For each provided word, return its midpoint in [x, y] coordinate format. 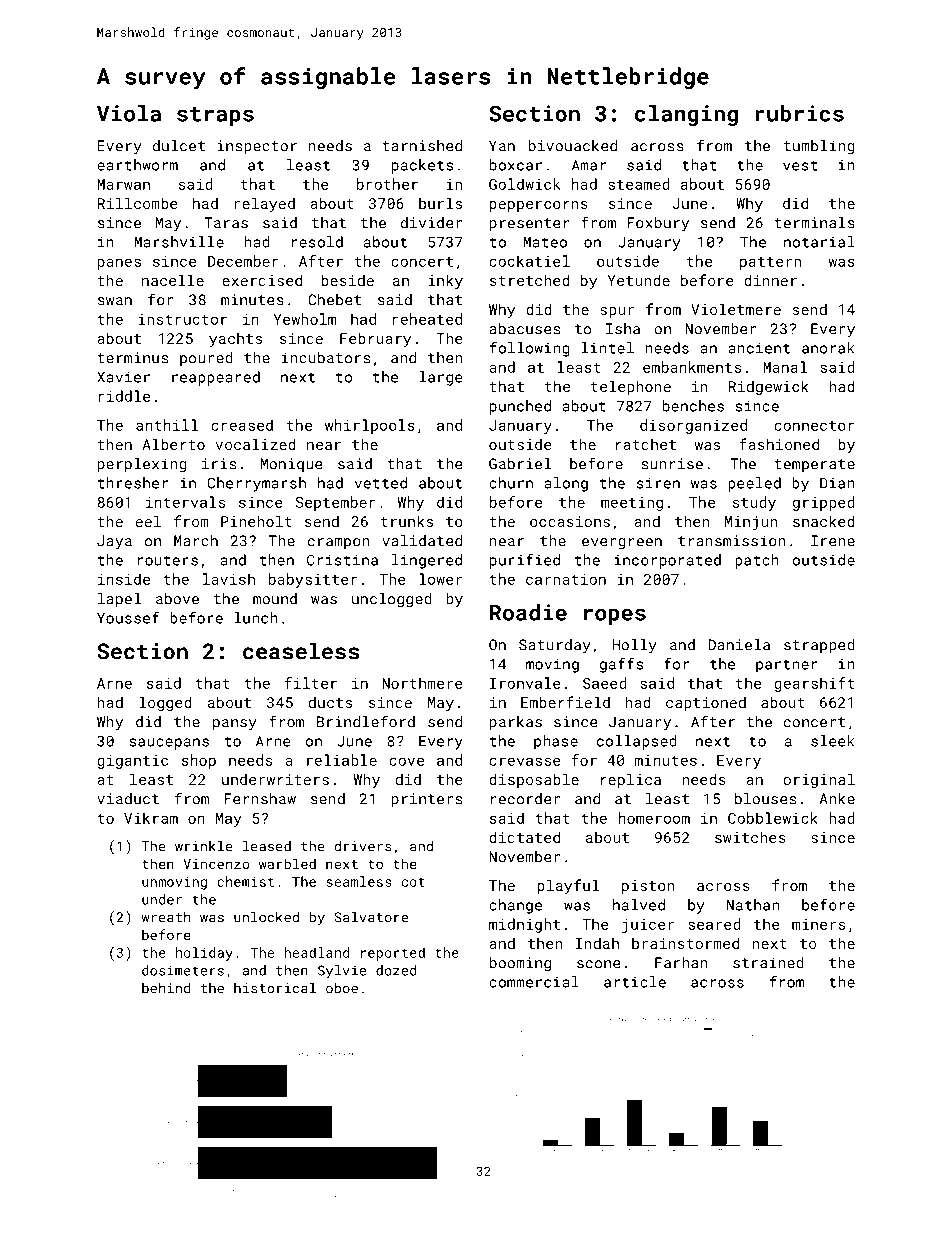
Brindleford [366, 721]
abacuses [524, 329]
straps [215, 116]
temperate [814, 465]
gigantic [132, 762]
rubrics [799, 113]
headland [316, 952]
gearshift [814, 684]
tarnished [422, 146]
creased [242, 425]
